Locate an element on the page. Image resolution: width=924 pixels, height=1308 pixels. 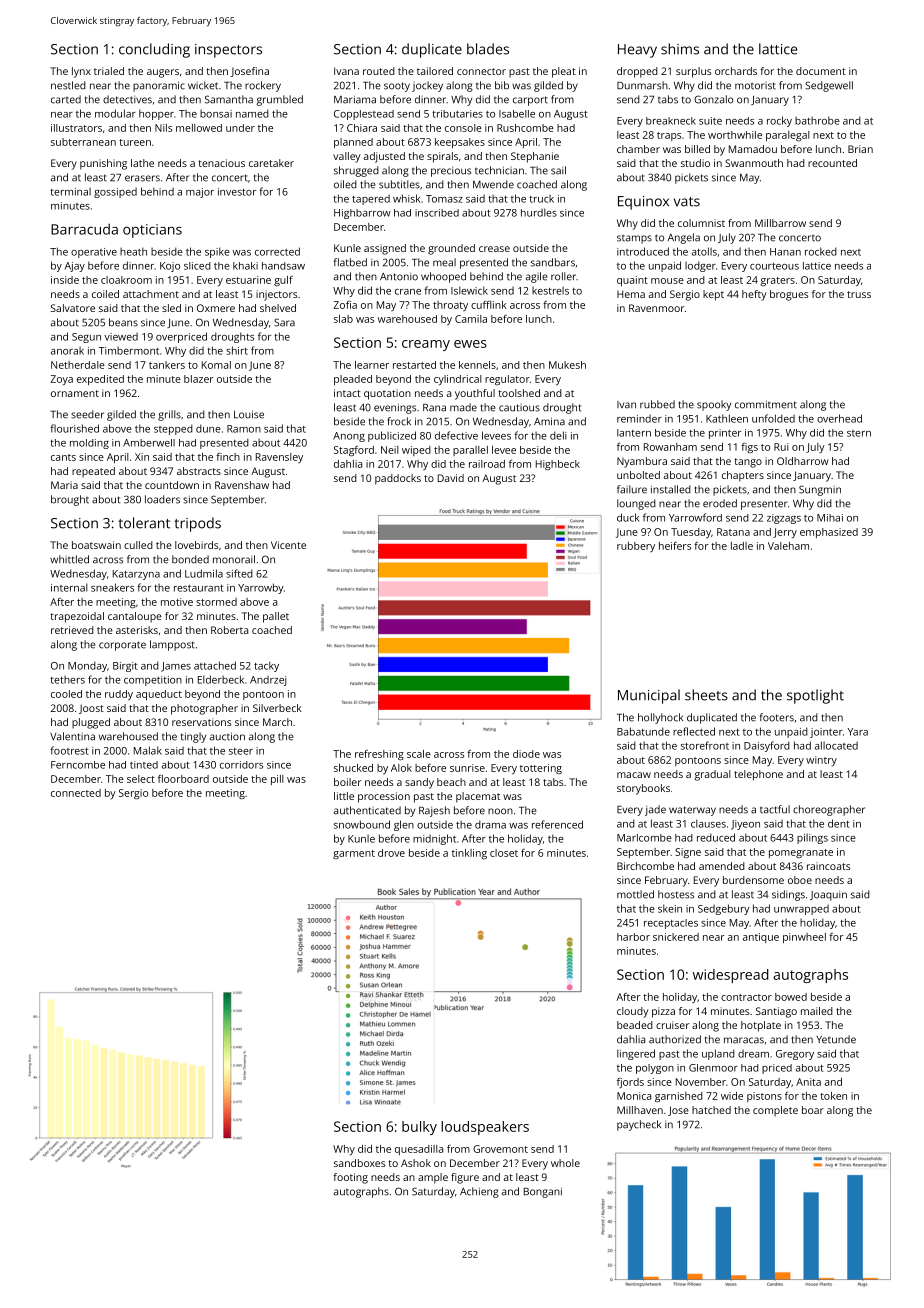
Salvatore is located at coordinates (73, 308).
